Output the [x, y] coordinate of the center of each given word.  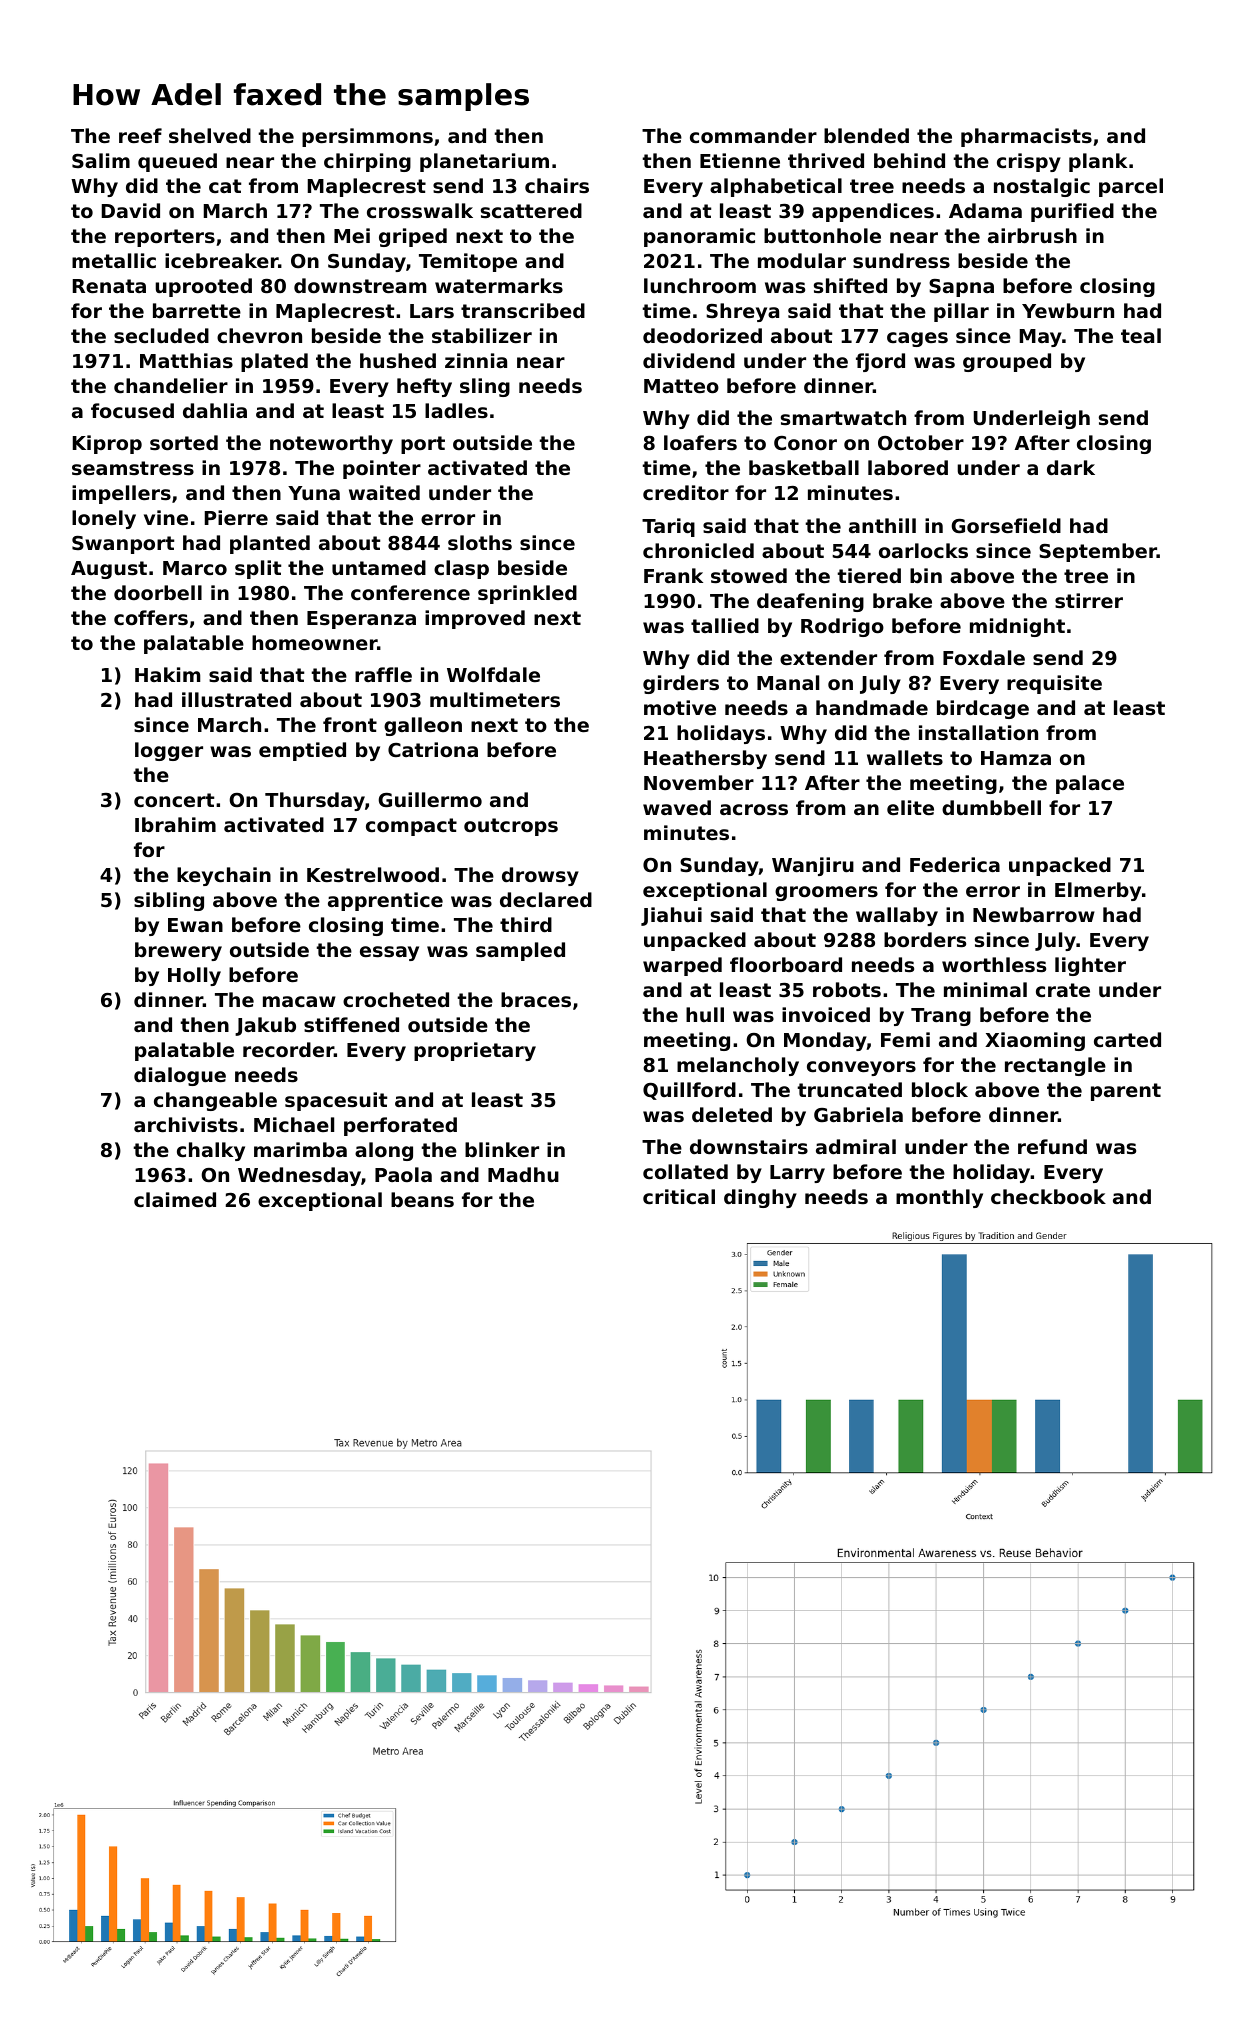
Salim [101, 160]
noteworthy [331, 444]
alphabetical [776, 187]
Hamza [1016, 758]
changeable [215, 1101]
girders [681, 684]
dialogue [180, 1076]
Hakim [167, 674]
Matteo [681, 386]
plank [1098, 162]
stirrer [1089, 600]
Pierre [236, 517]
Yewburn [1068, 310]
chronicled [698, 550]
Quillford [689, 1091]
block [940, 1089]
